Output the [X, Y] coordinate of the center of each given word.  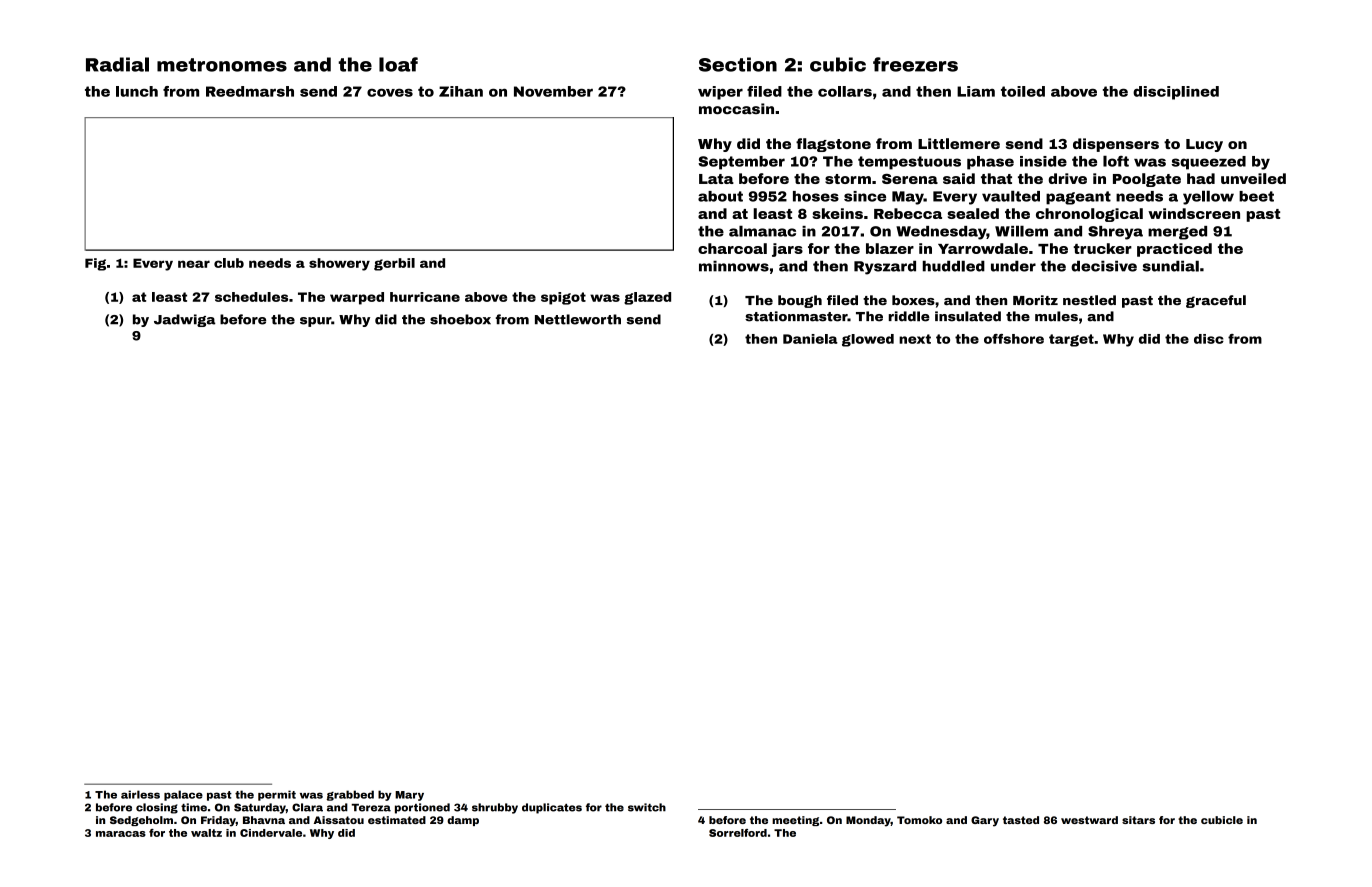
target [1071, 340]
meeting [795, 821]
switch [647, 807]
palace [183, 795]
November [553, 91]
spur [315, 322]
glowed [868, 340]
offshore [1014, 339]
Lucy [1204, 145]
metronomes [222, 65]
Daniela [810, 339]
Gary [985, 821]
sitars [1138, 820]
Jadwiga [185, 320]
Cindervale [271, 833]
